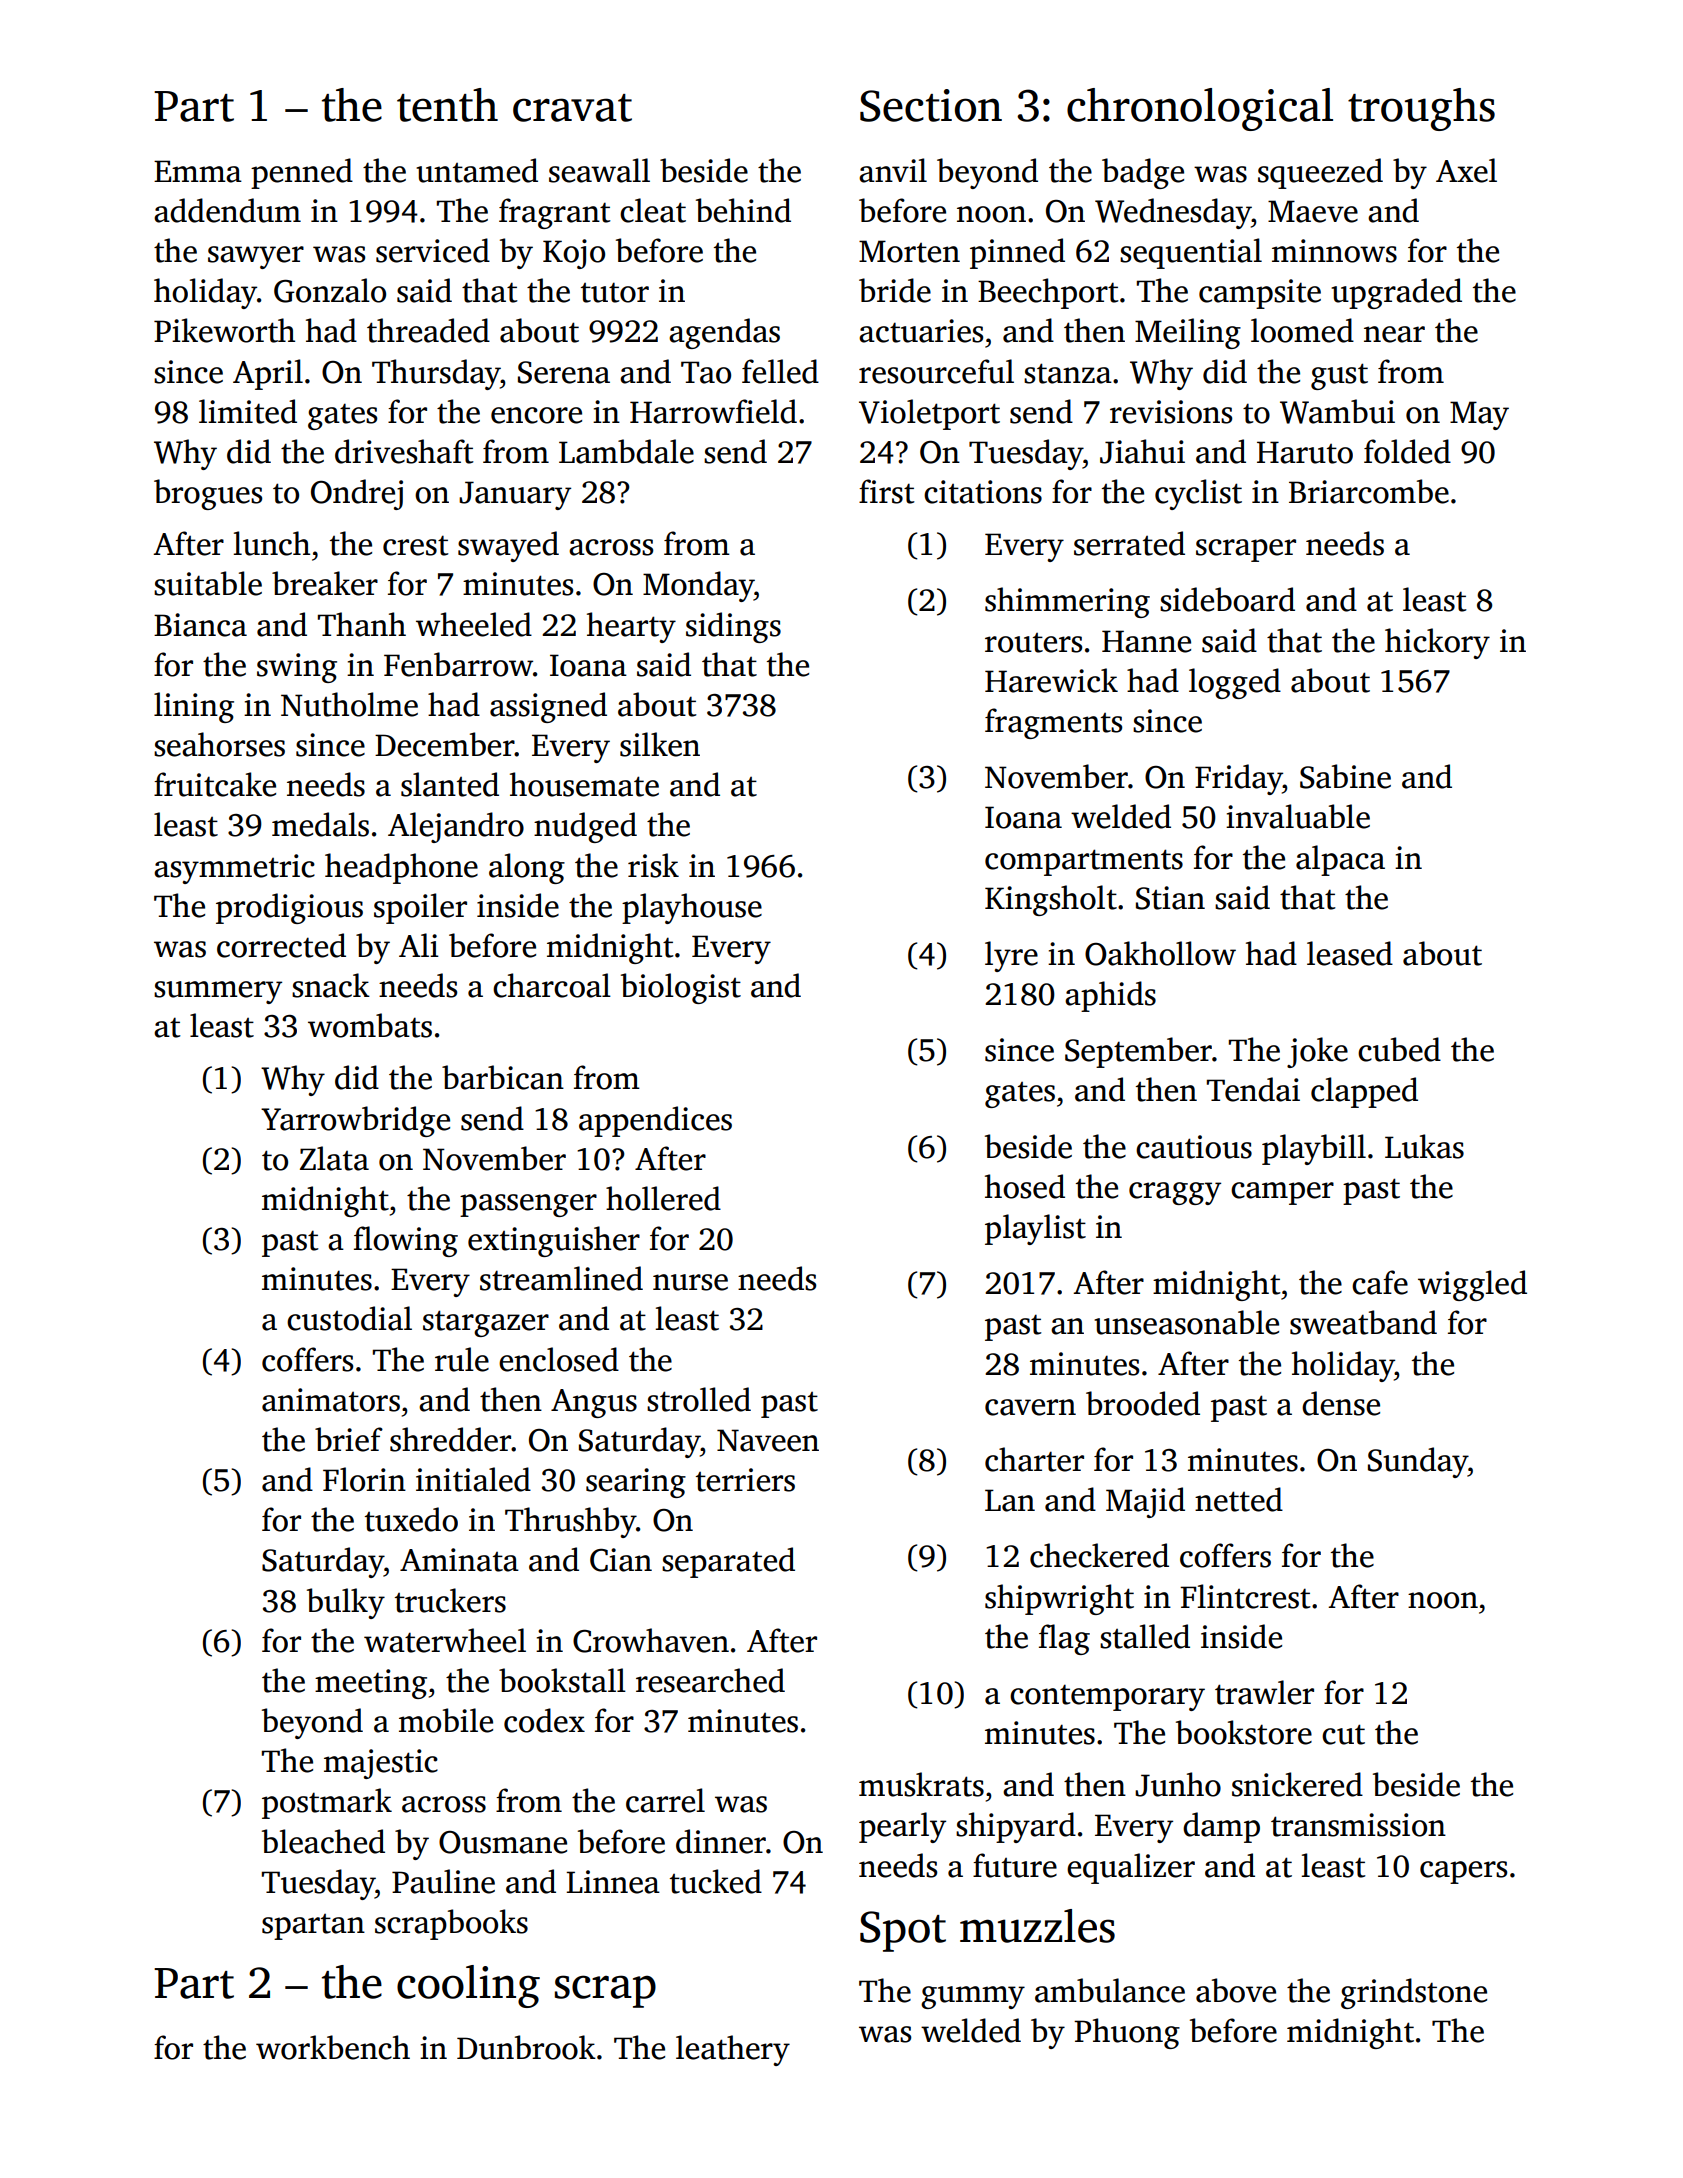 Image resolution: width=1683 pixels, height=2178 pixels. What do you see at coordinates (572, 108) in the image?
I see `cravat` at bounding box center [572, 108].
